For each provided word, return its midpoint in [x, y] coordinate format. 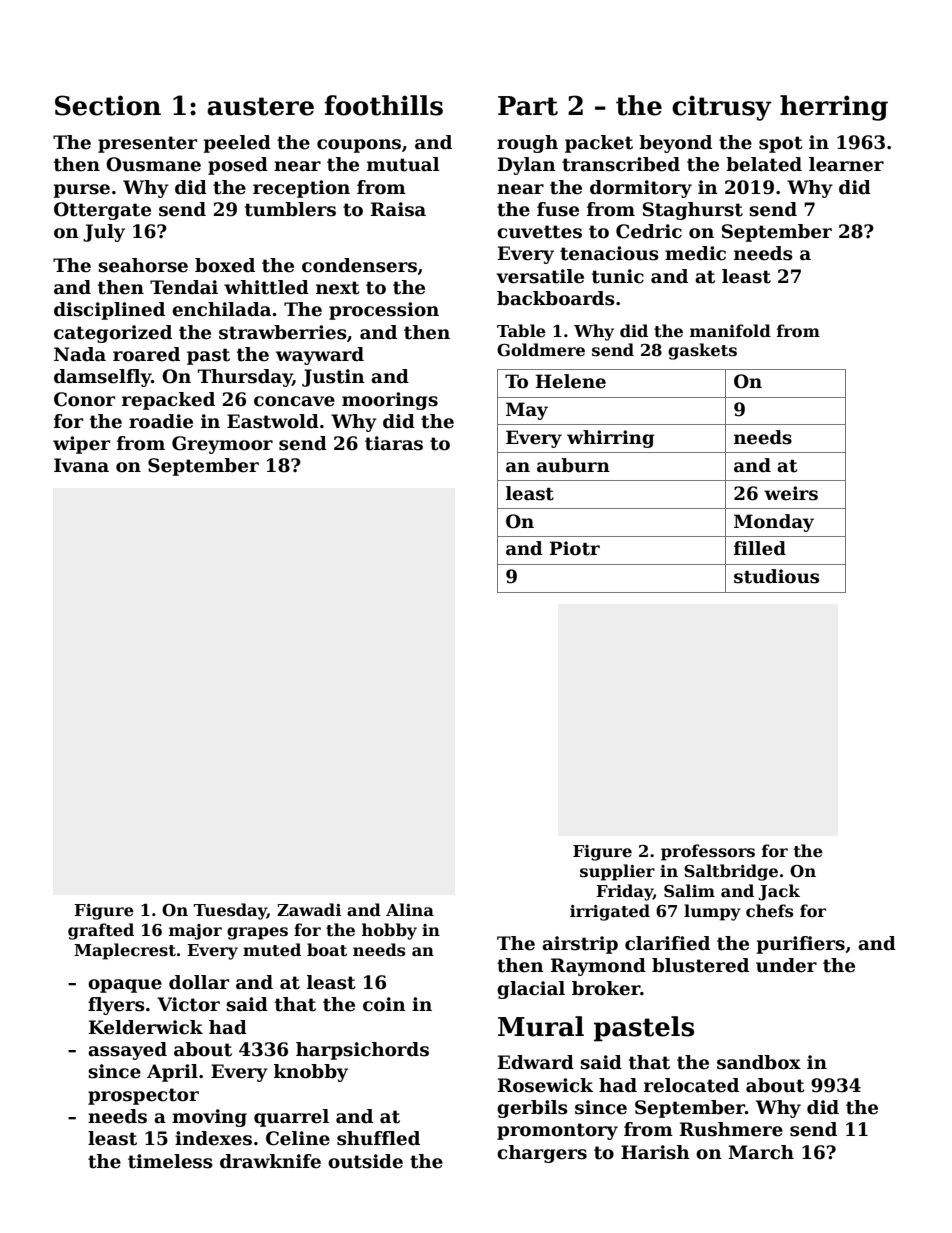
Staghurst [693, 211]
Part [528, 106]
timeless [170, 1161]
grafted [101, 931]
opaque [125, 986]
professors [708, 852]
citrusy [722, 108]
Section [108, 105]
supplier [617, 872]
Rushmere [731, 1129]
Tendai [184, 287]
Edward [536, 1062]
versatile [540, 276]
